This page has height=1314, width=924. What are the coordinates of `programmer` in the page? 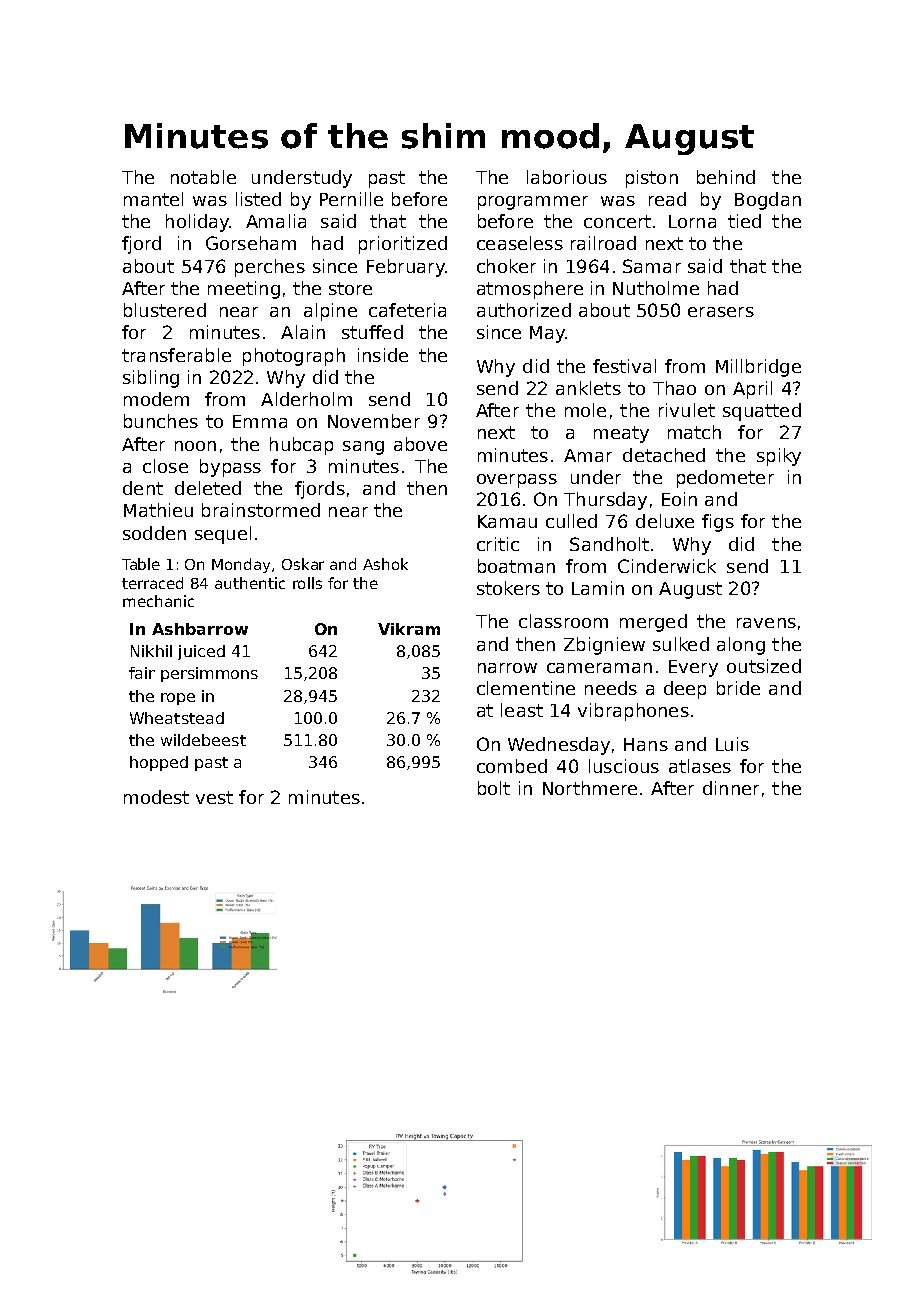 It's located at (533, 203).
